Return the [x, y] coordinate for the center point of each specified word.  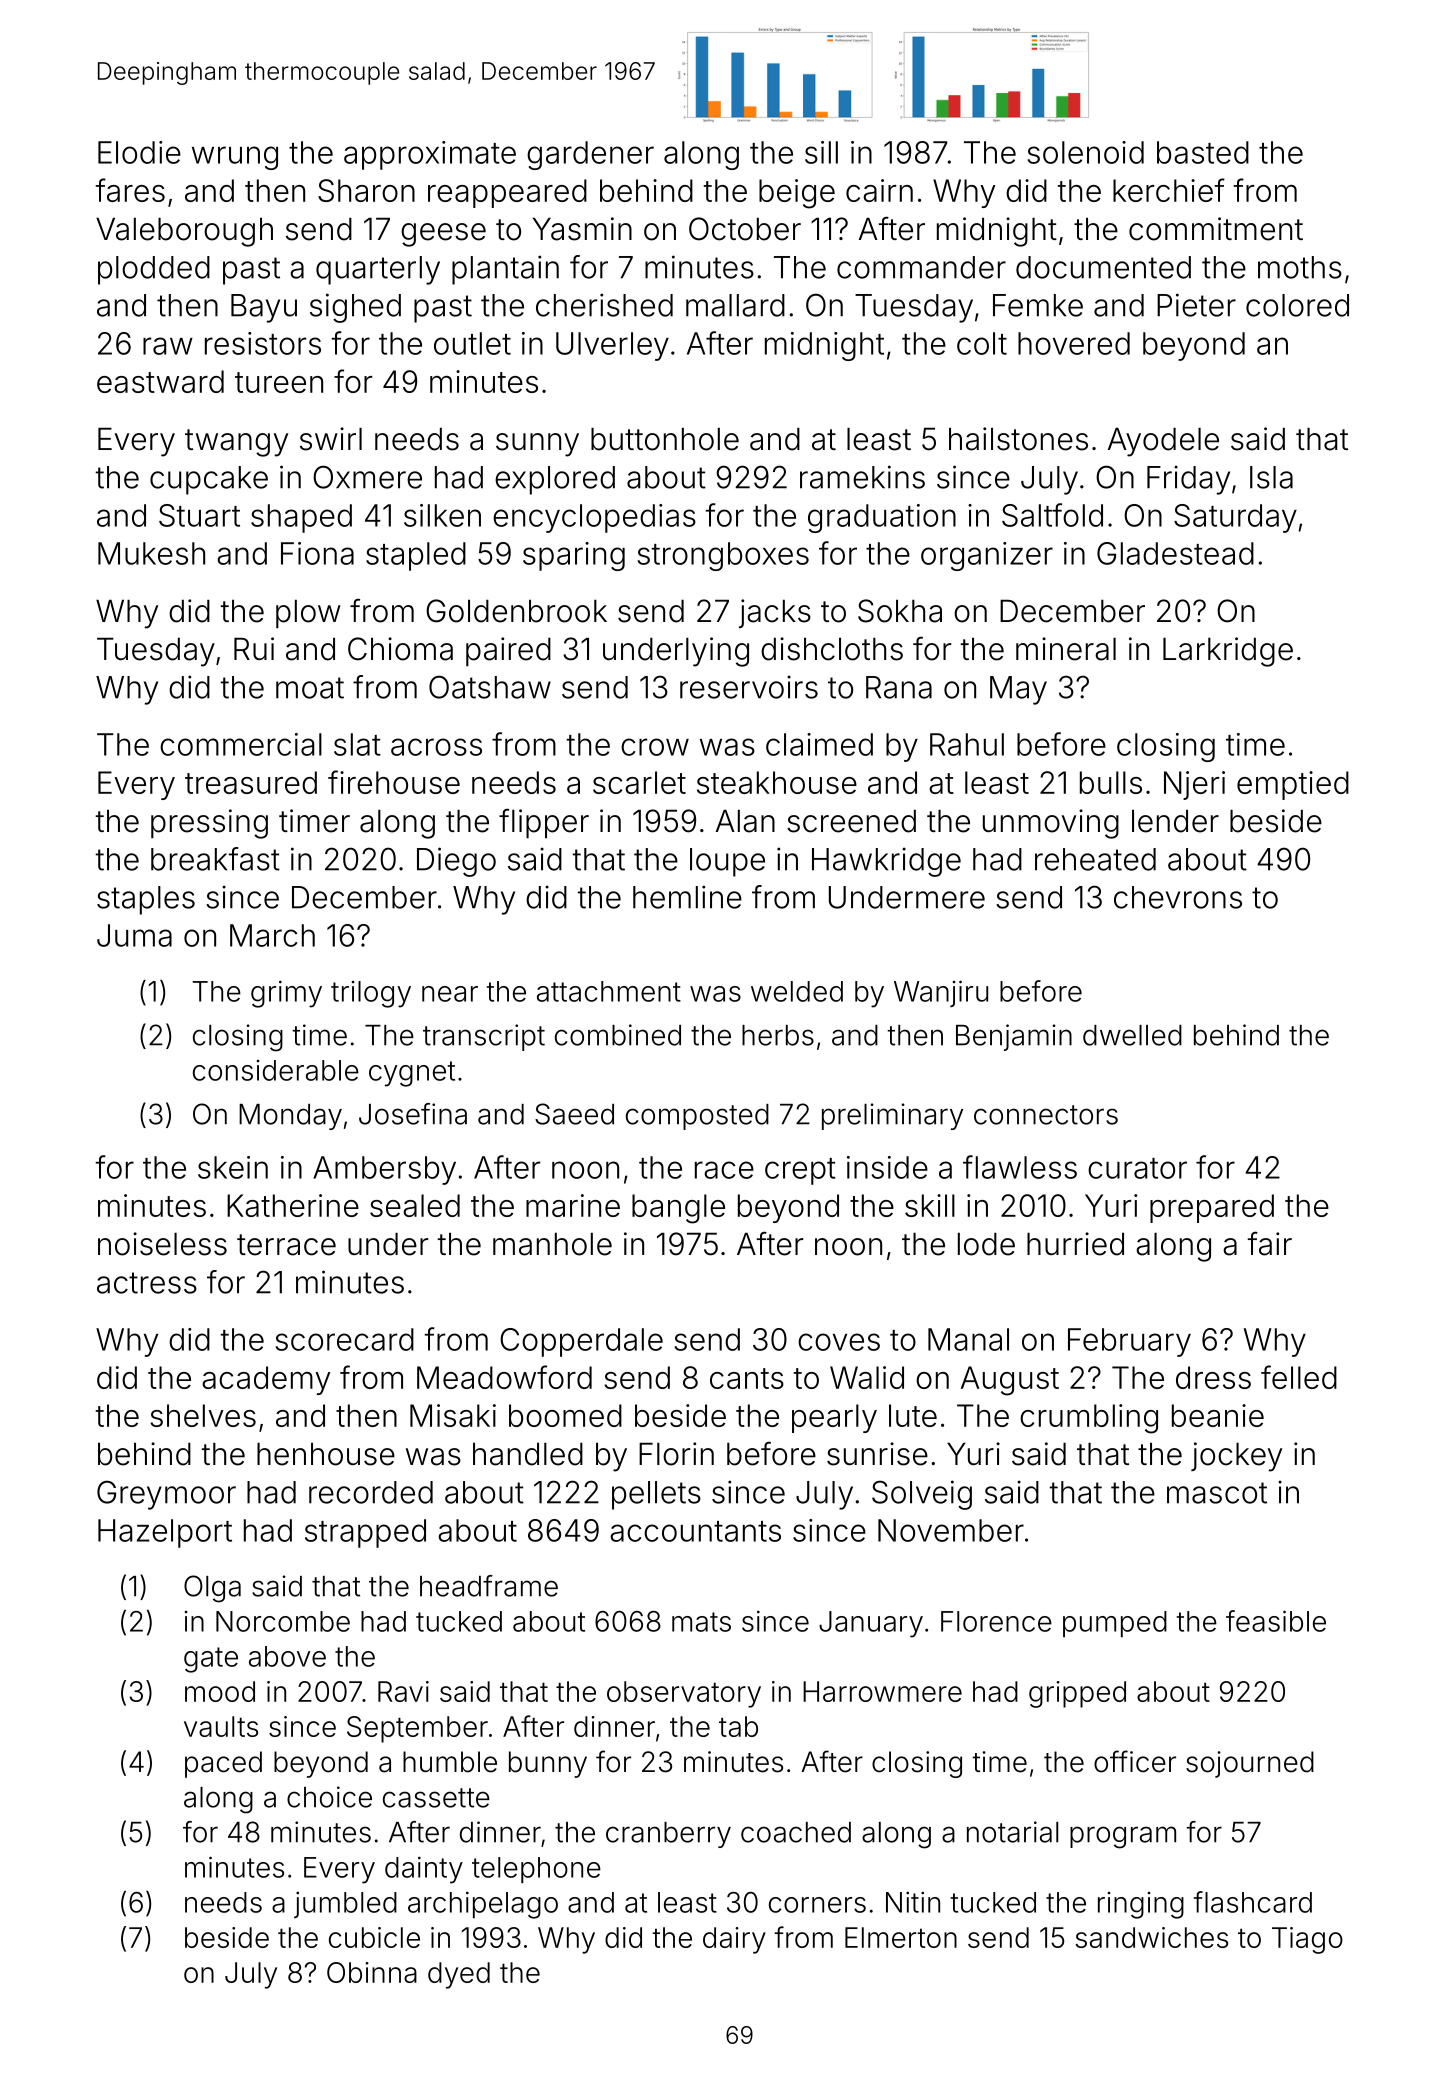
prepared [1212, 1208]
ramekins [862, 477]
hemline [687, 897]
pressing [209, 824]
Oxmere [367, 477]
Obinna [372, 1972]
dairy [734, 1940]
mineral [1066, 649]
